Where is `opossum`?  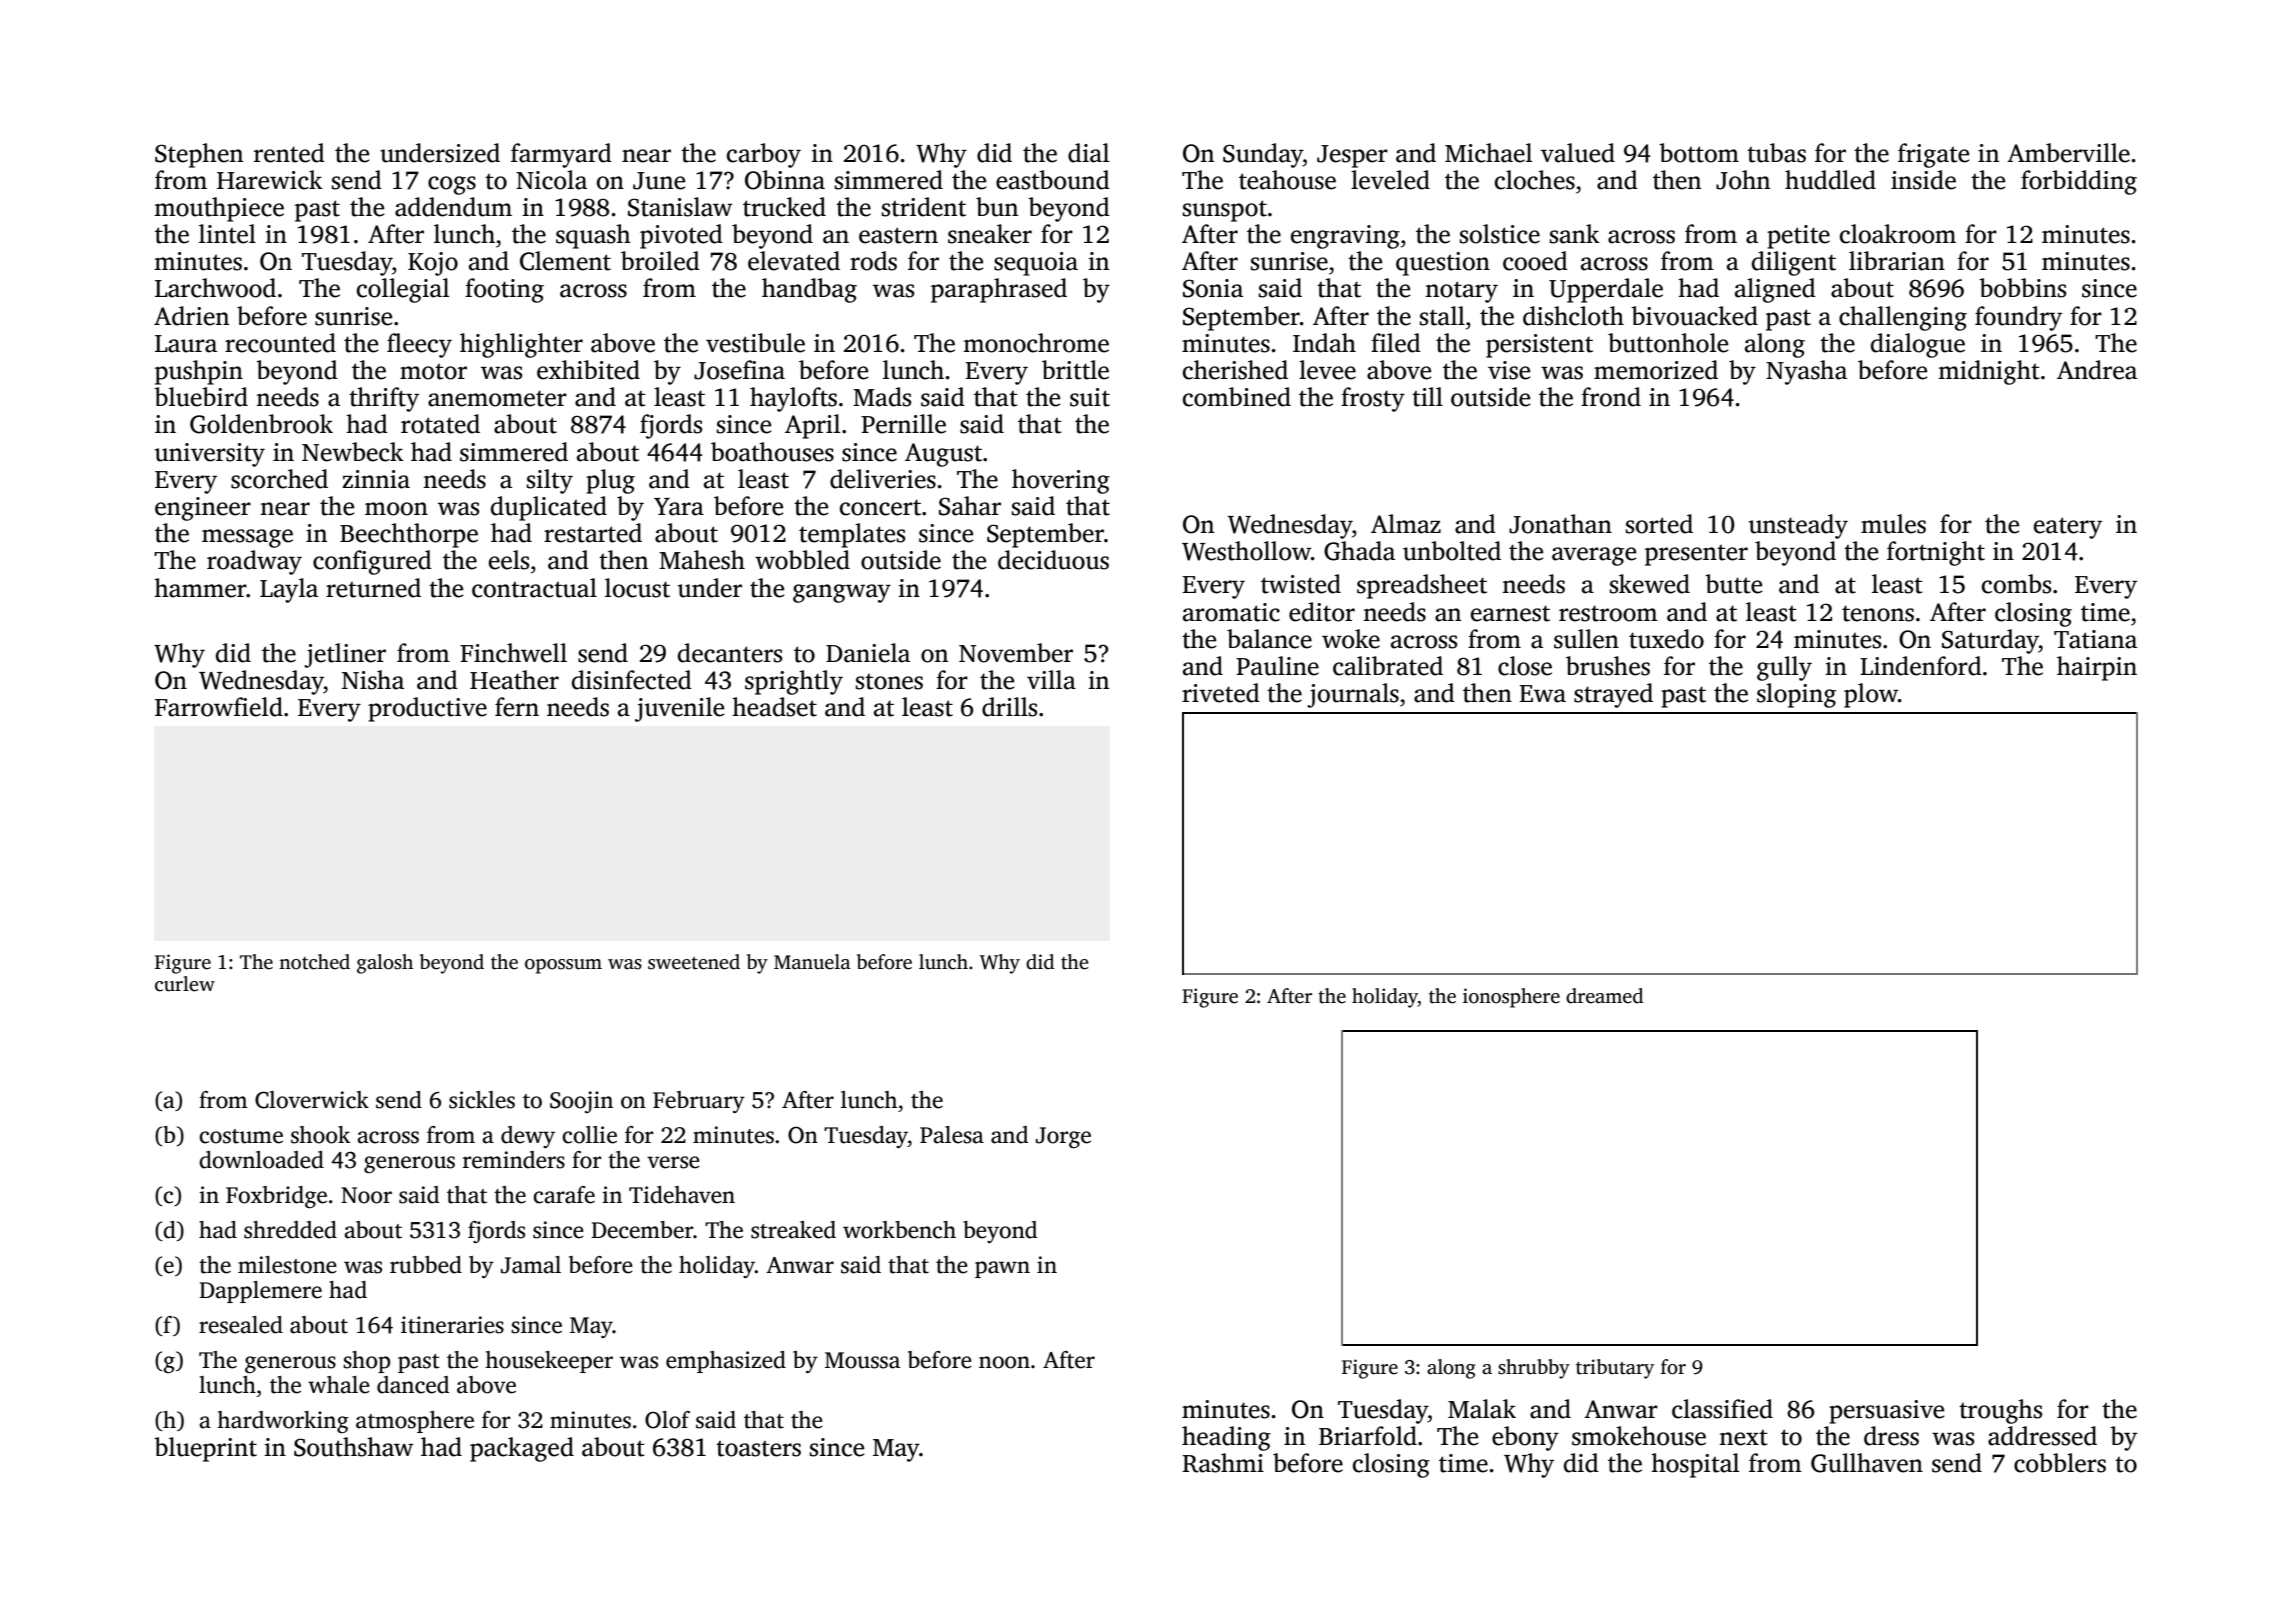
opossum is located at coordinates (563, 966).
